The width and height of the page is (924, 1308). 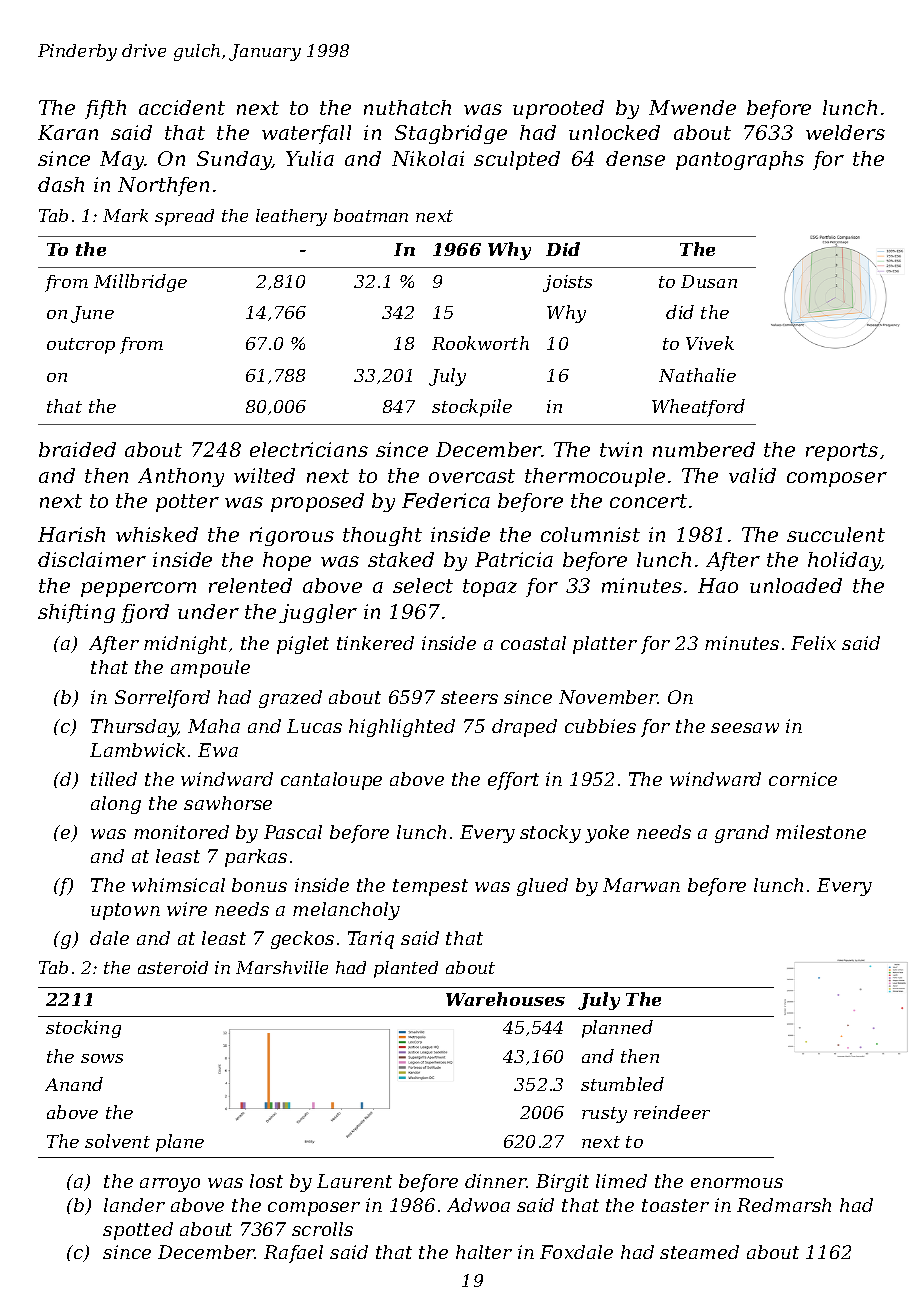 I want to click on solvent, so click(x=117, y=1141).
